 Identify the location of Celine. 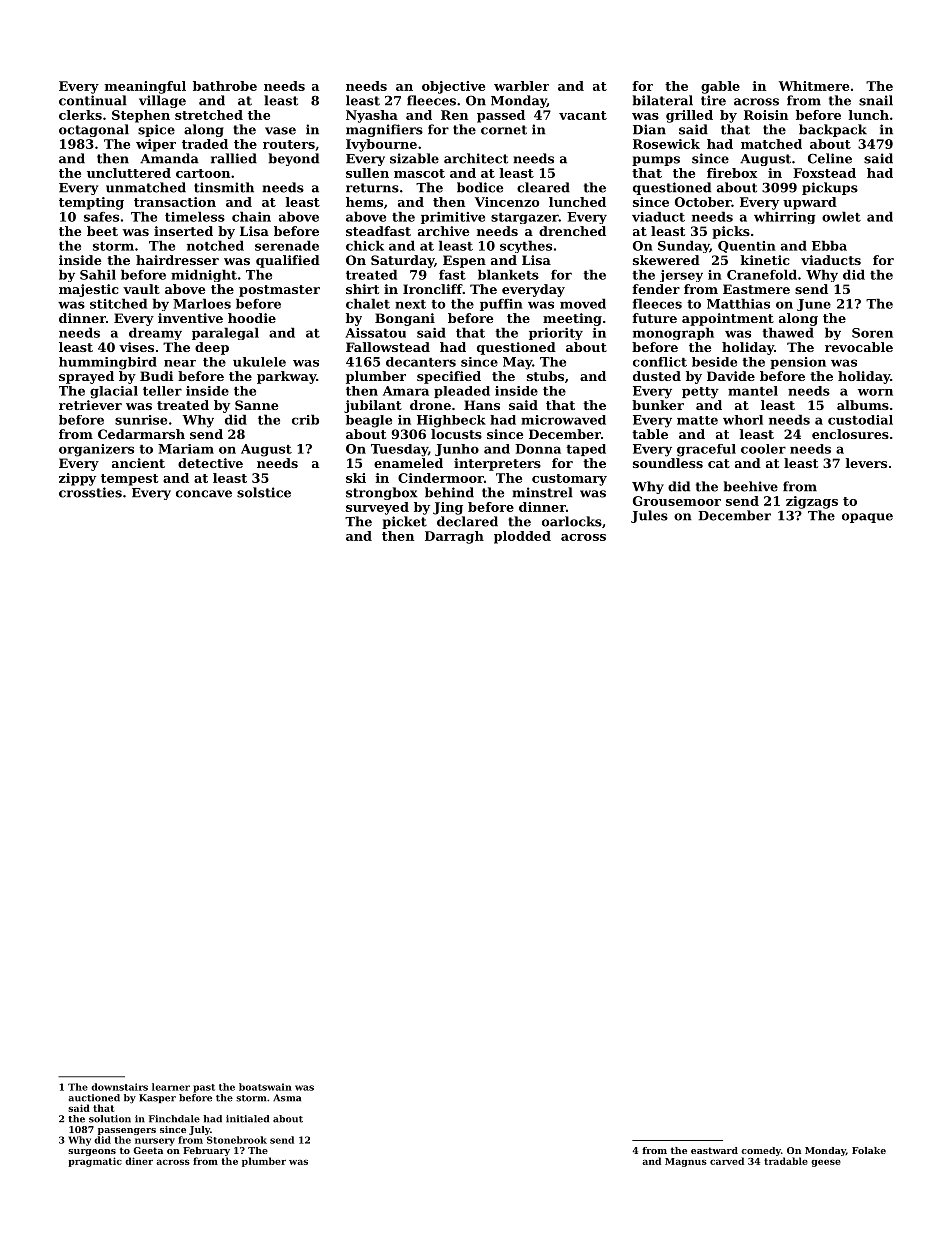
(830, 158).
